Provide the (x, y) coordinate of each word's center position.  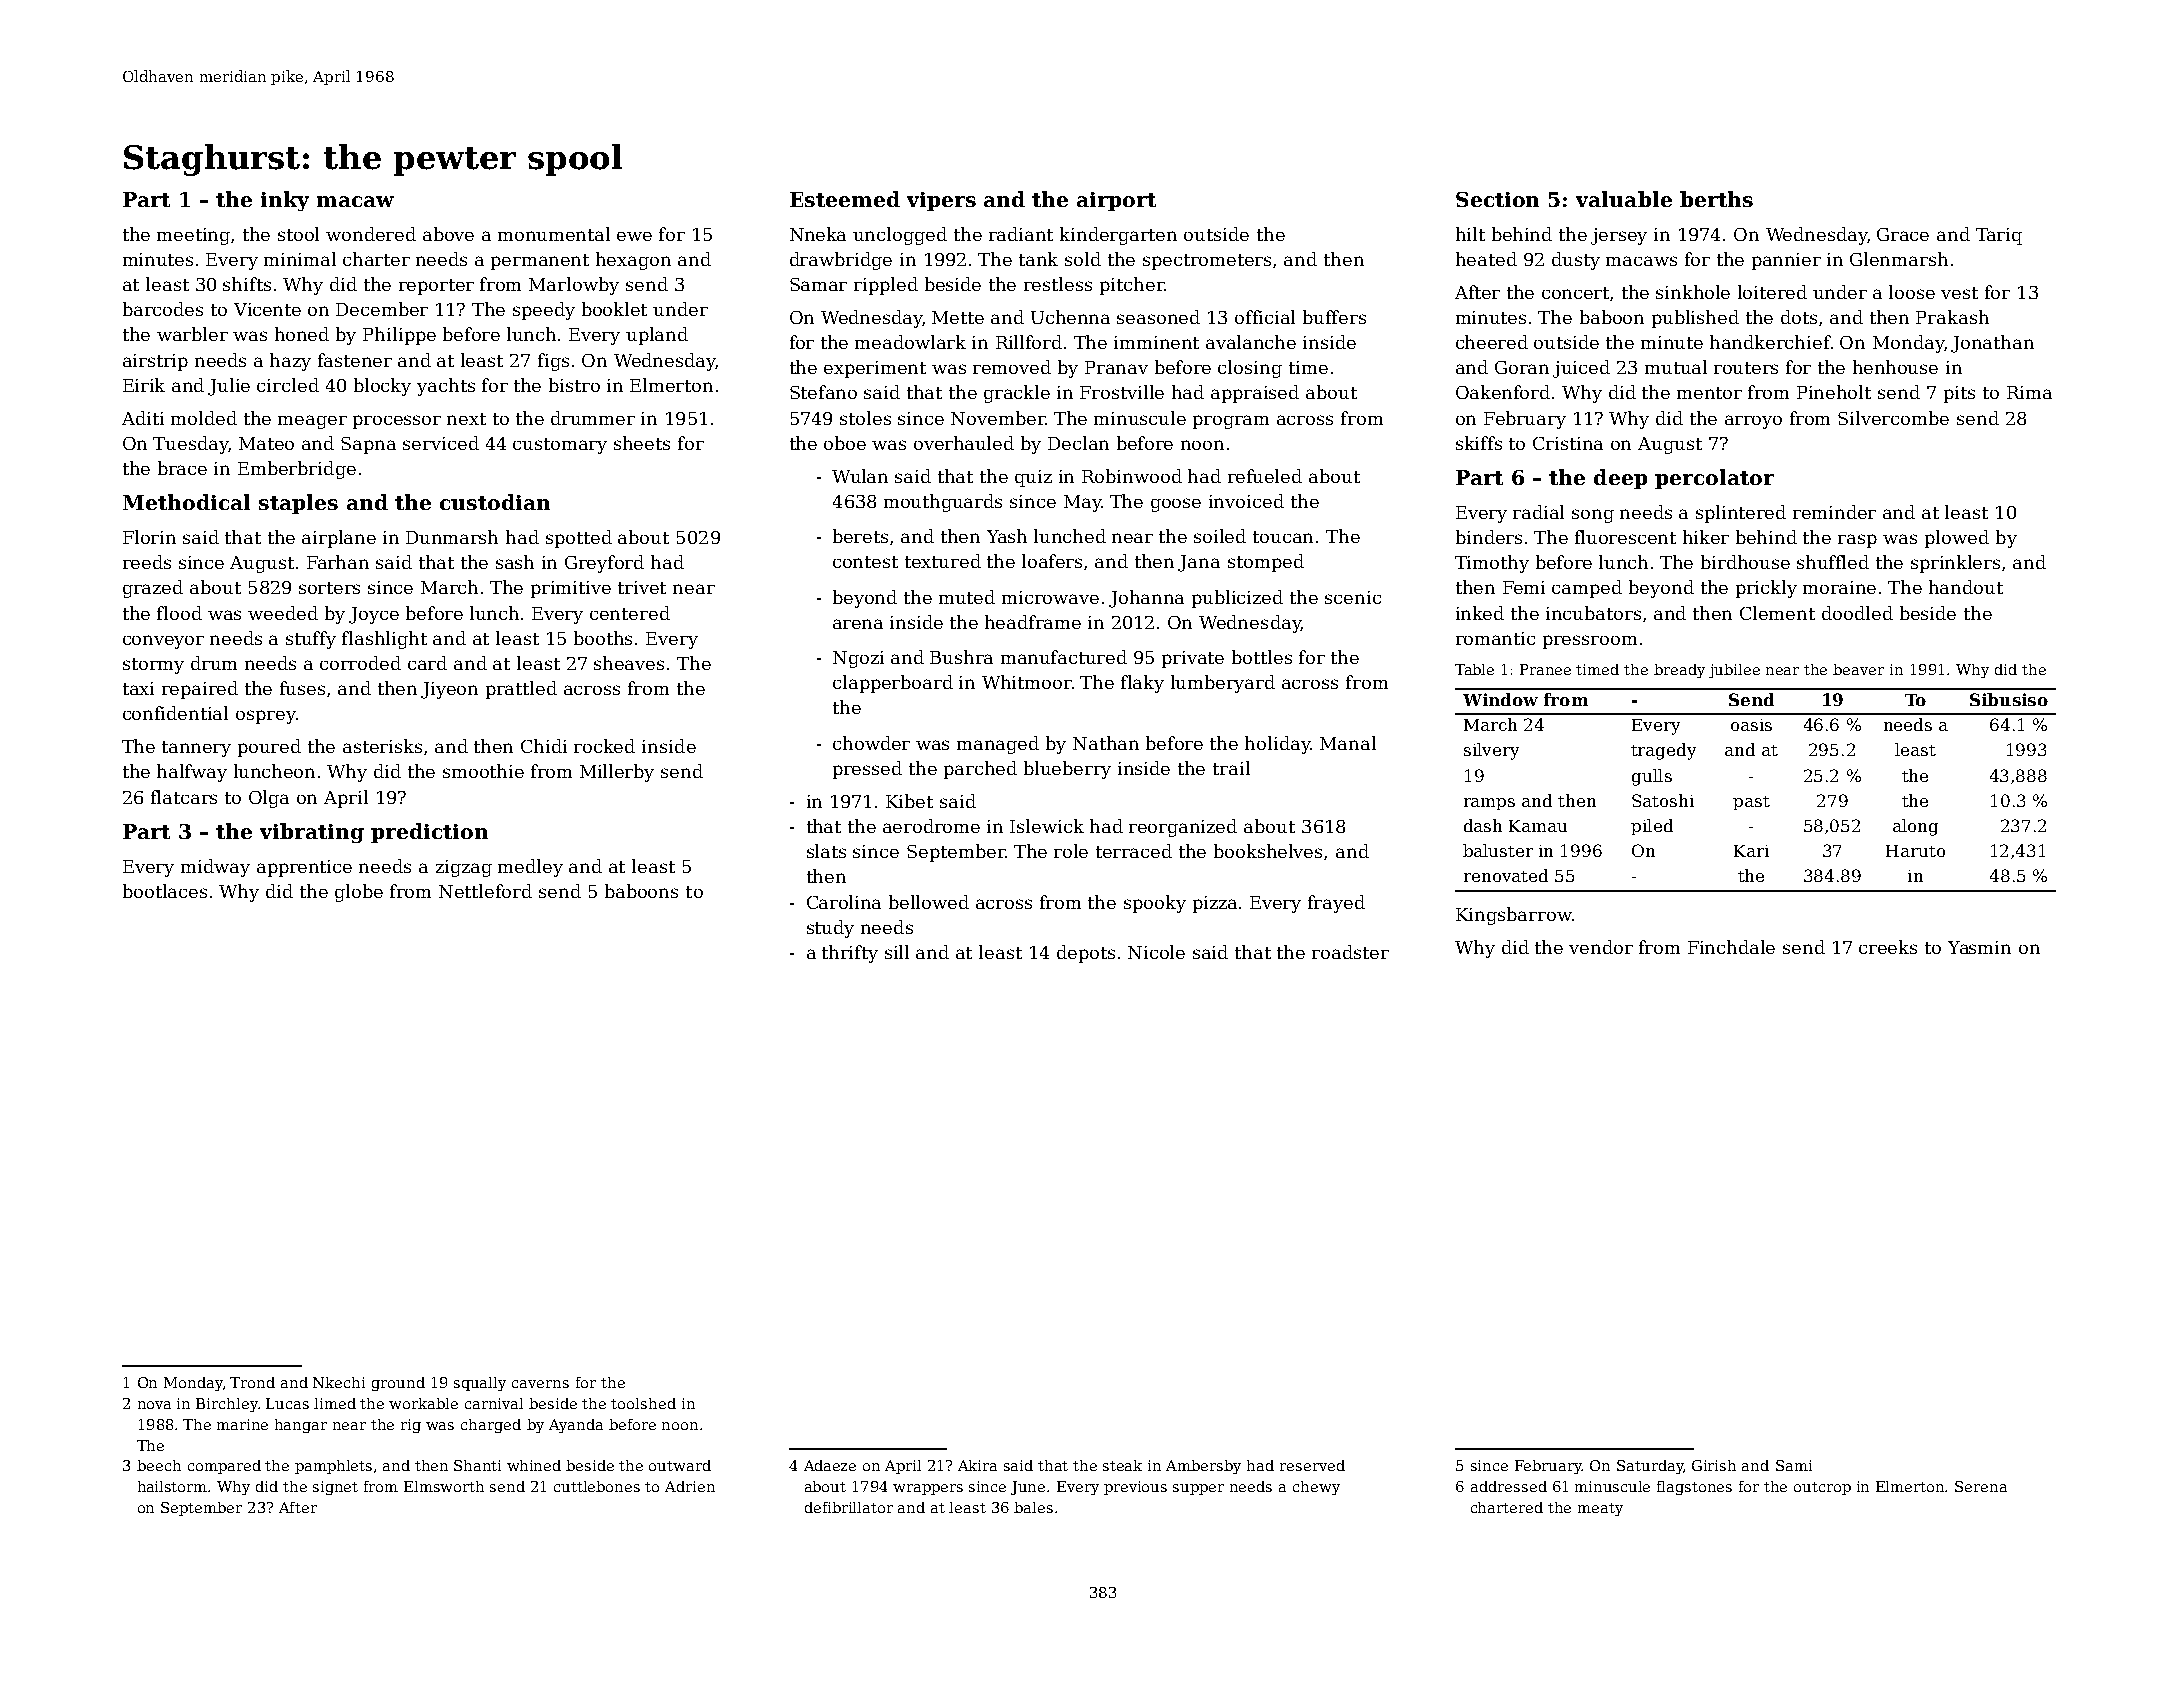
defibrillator (849, 1507)
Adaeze (830, 1465)
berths (1716, 199)
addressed (1509, 1486)
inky (285, 201)
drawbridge (841, 261)
